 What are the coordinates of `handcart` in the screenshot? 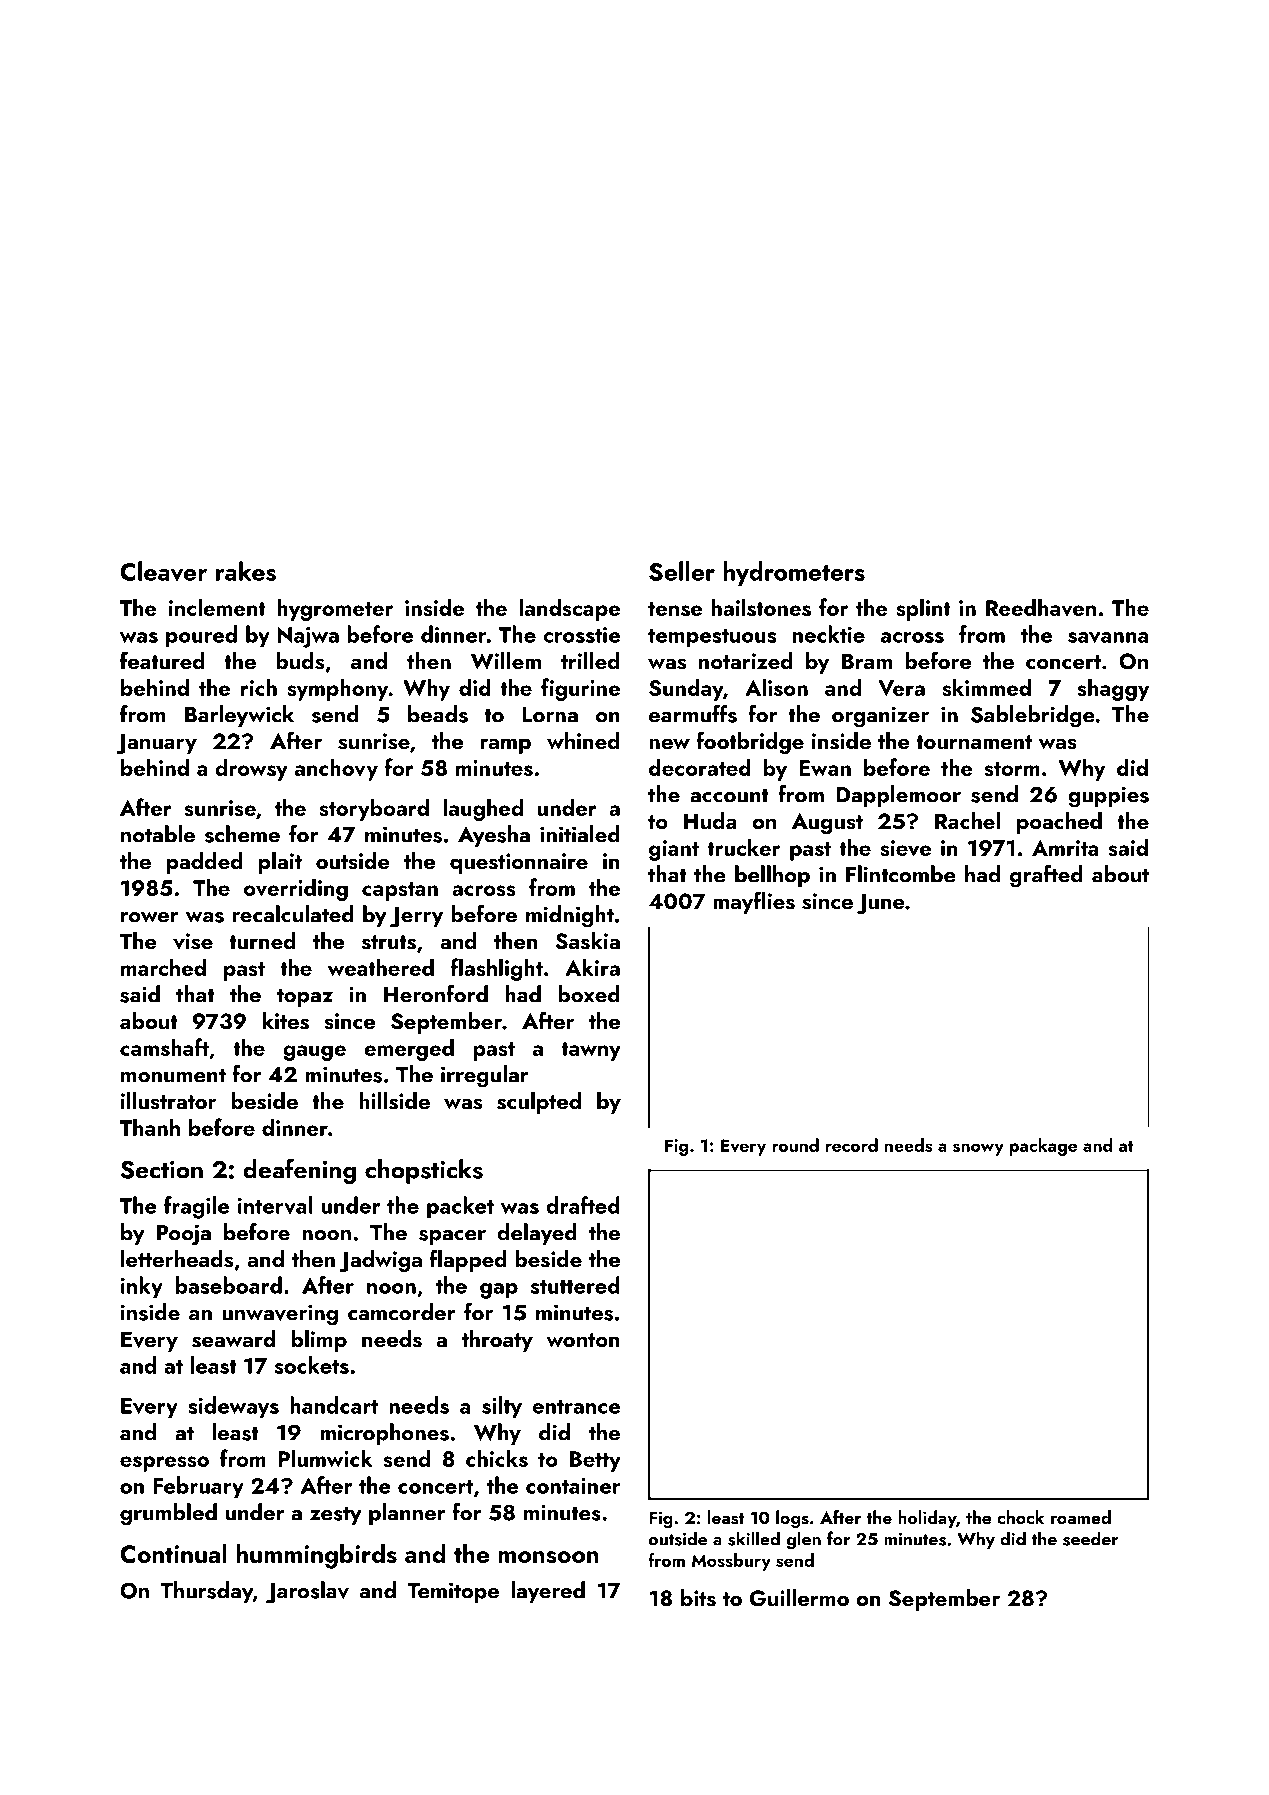 It's located at (334, 1405).
